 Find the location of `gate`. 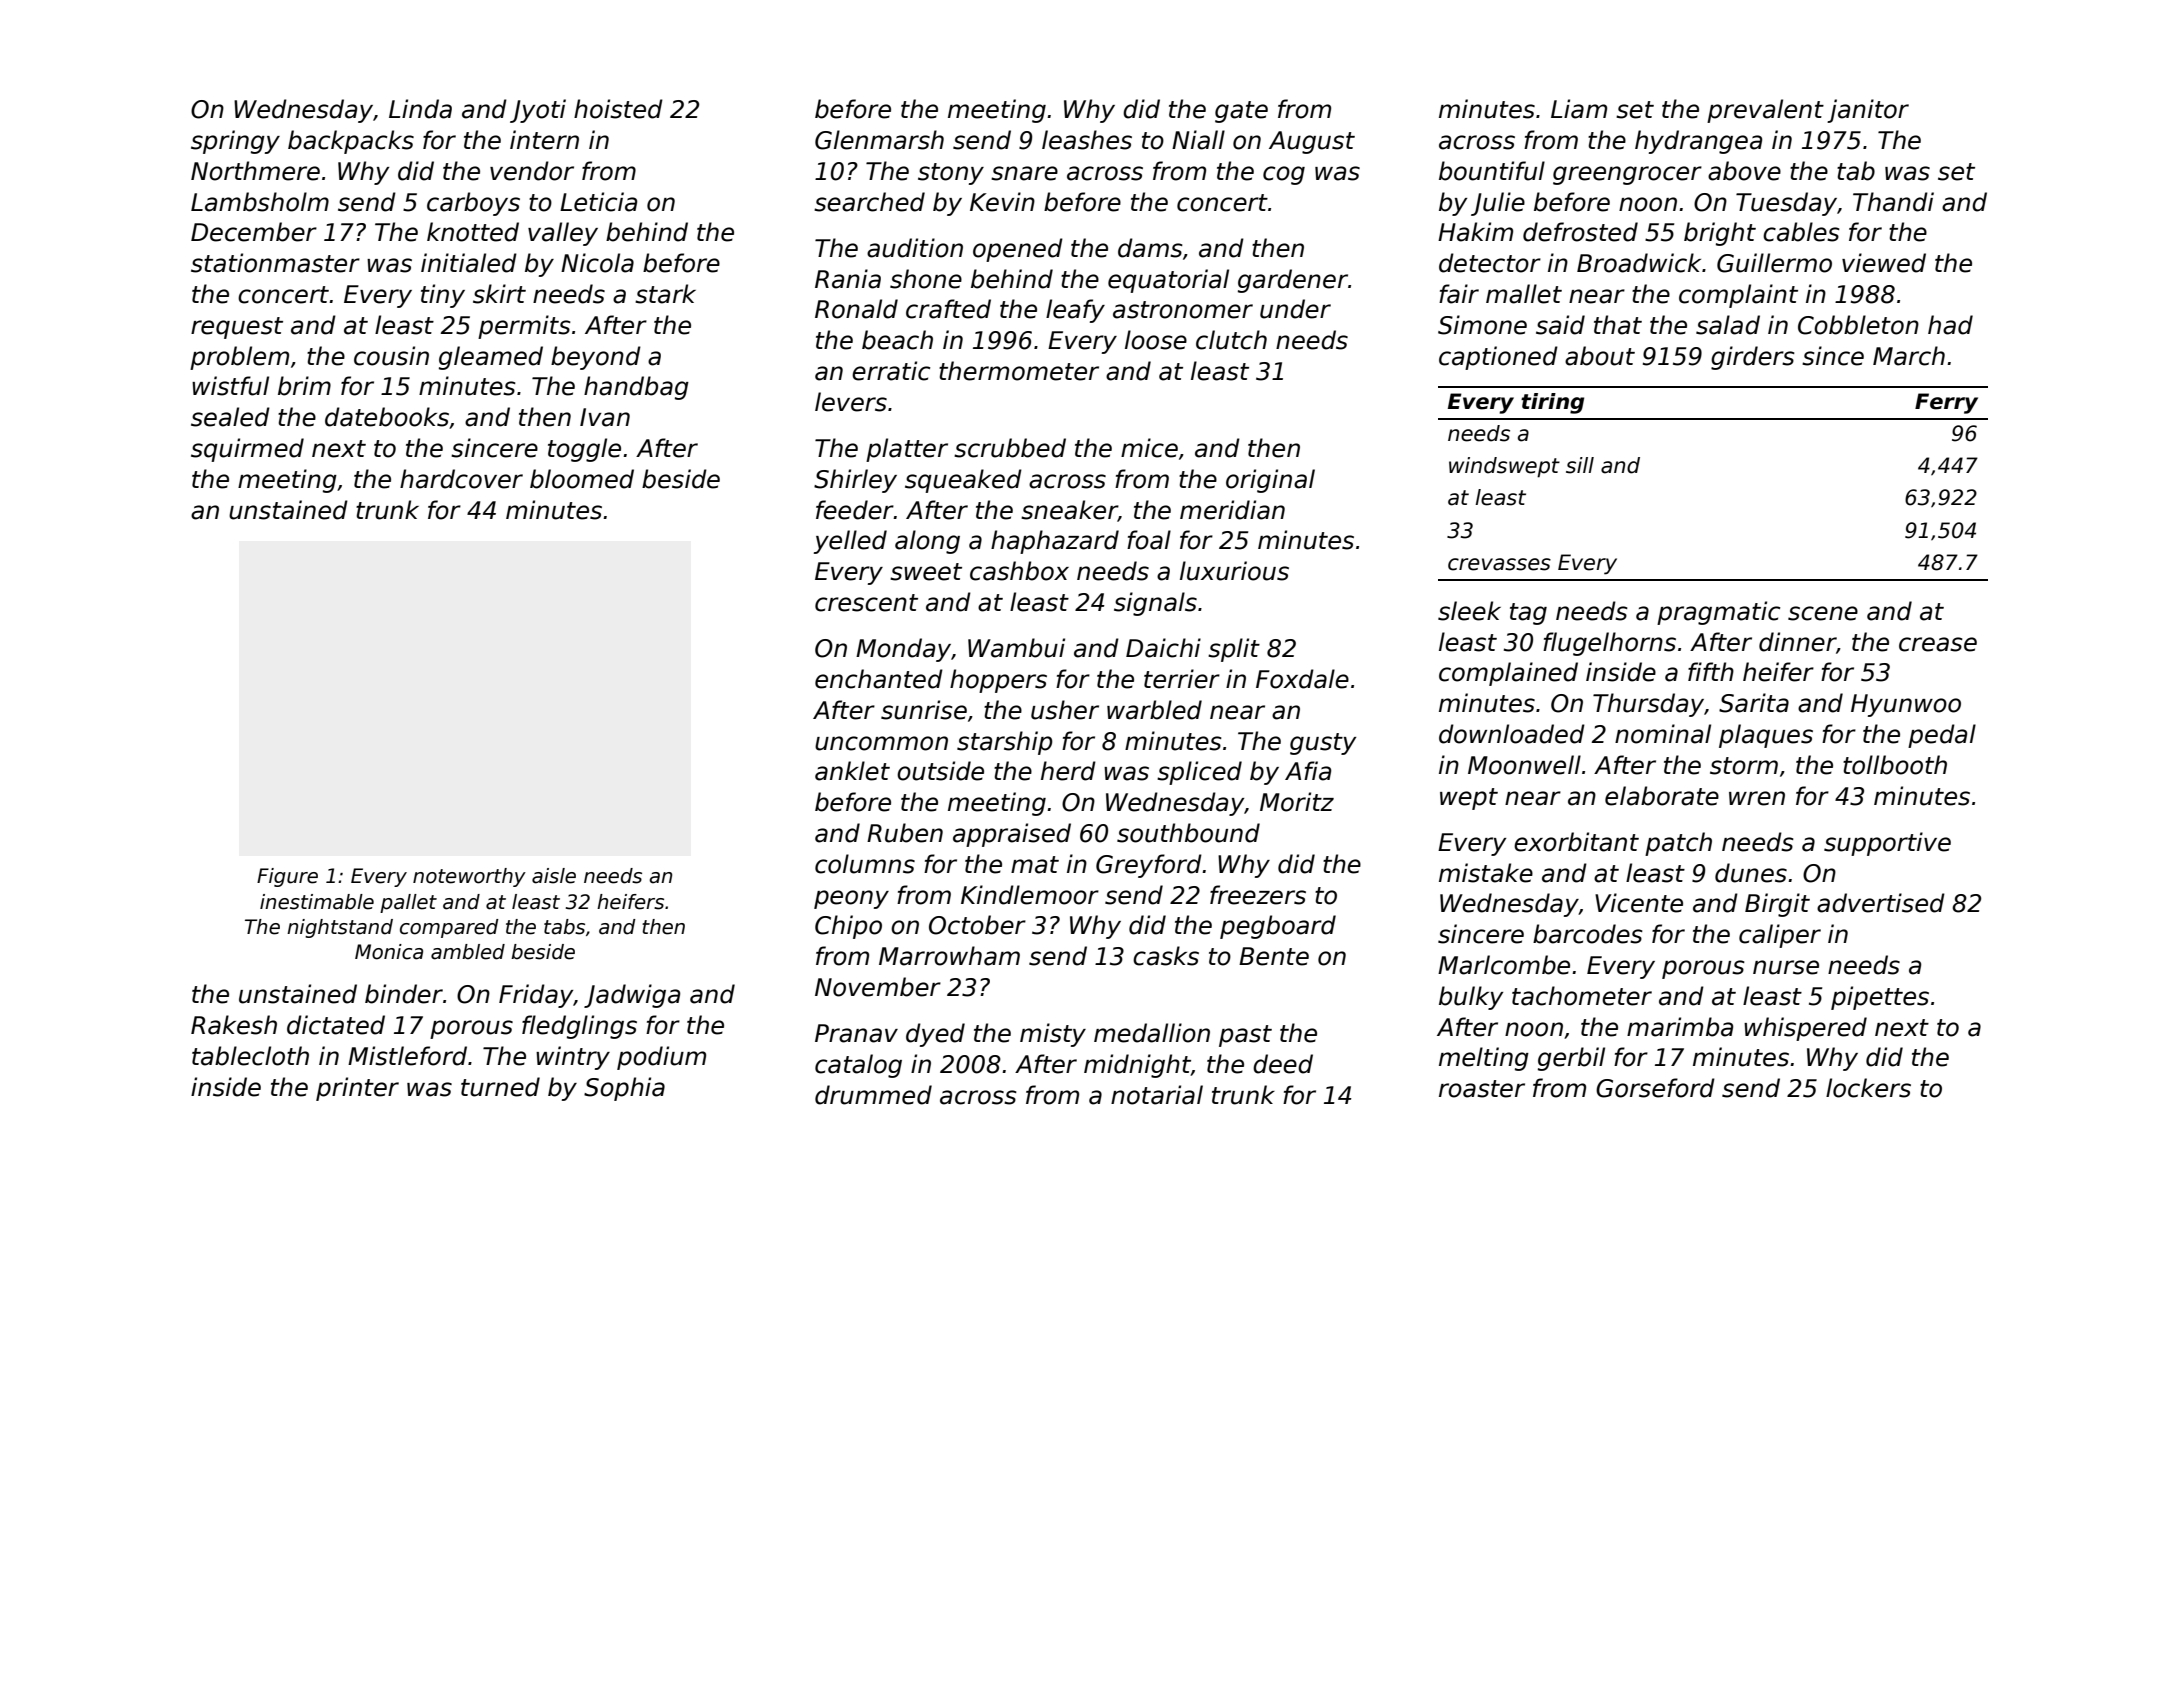

gate is located at coordinates (1241, 112).
